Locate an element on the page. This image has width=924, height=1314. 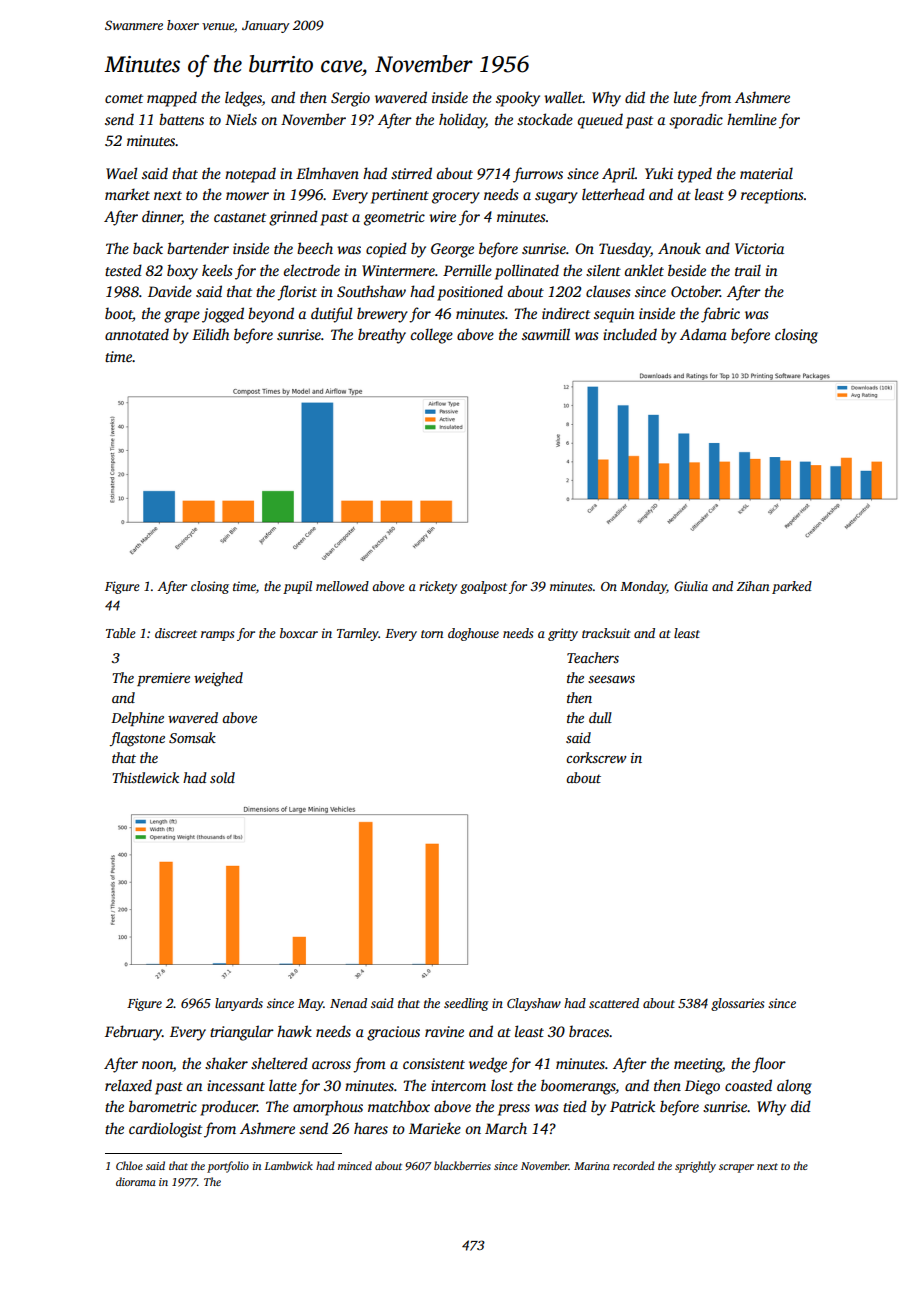
wallet is located at coordinates (563, 97).
